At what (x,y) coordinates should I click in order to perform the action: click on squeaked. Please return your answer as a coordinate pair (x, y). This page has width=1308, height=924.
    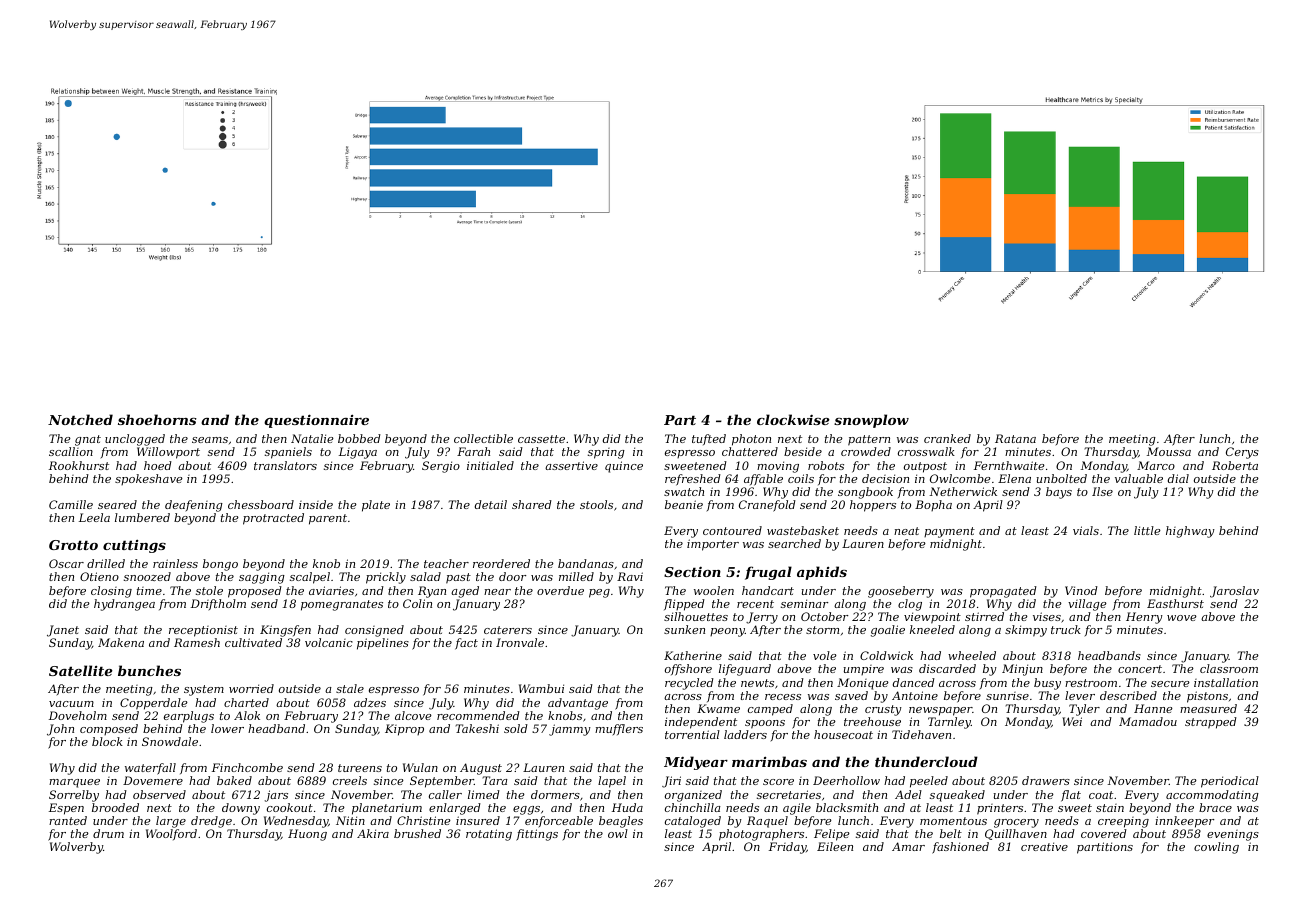
    Looking at the image, I should click on (957, 796).
